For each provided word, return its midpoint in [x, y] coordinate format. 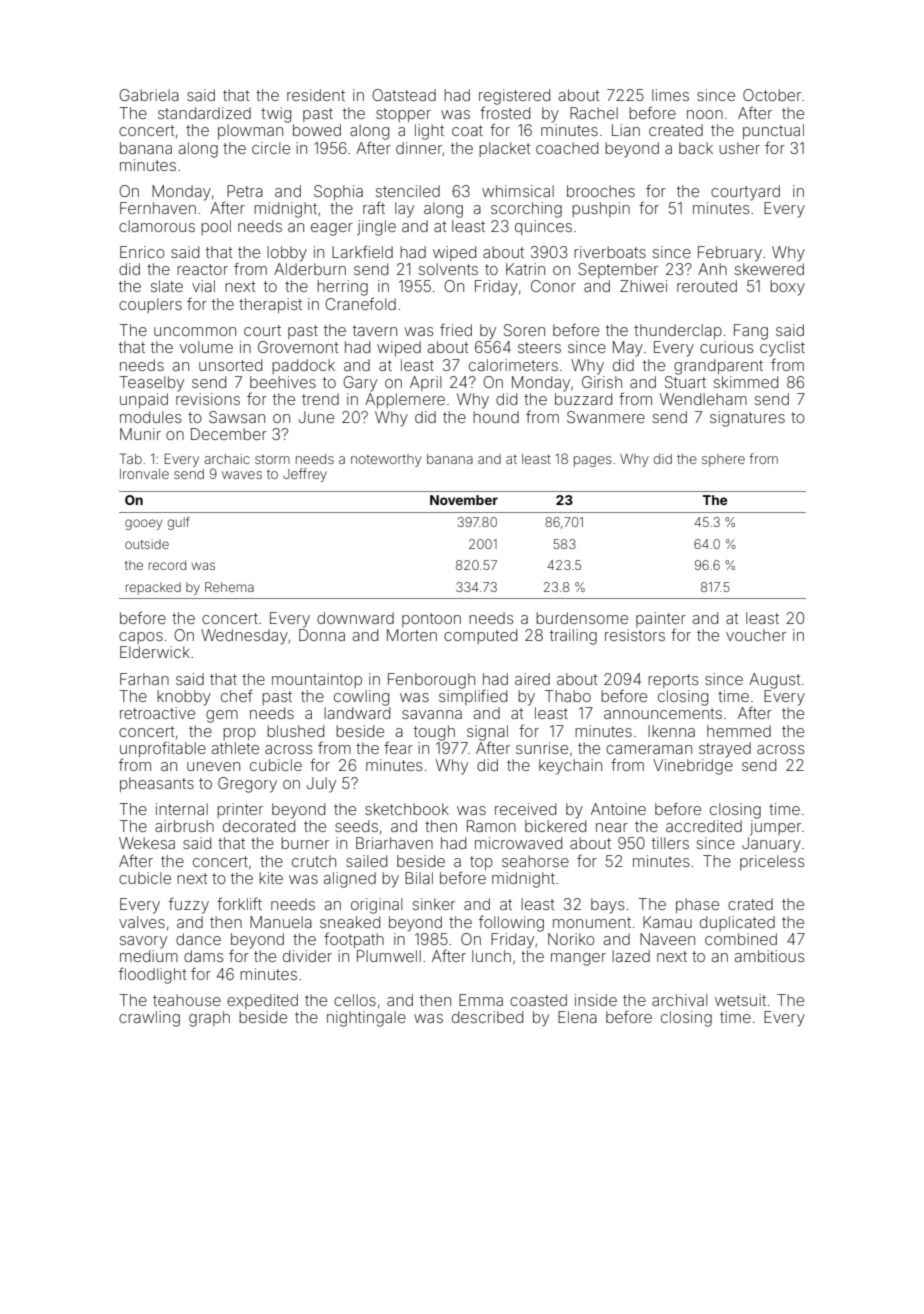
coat [467, 130]
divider [307, 956]
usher [739, 148]
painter [661, 619]
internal [182, 809]
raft [374, 207]
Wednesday [244, 637]
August [774, 681]
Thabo [568, 696]
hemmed [739, 731]
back [696, 148]
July [321, 785]
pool [216, 227]
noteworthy [386, 460]
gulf [178, 523]
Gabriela [149, 95]
